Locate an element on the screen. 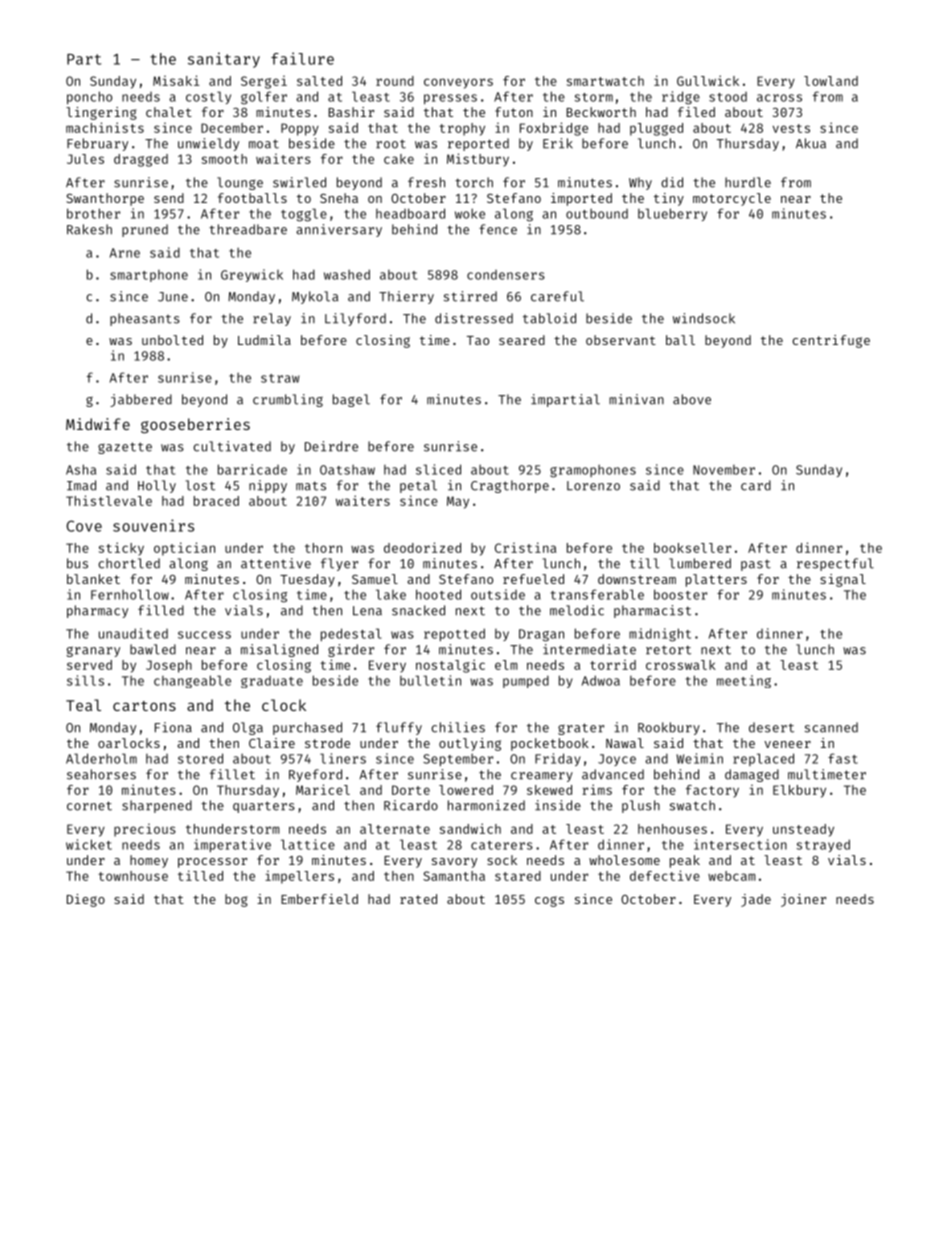 Image resolution: width=952 pixels, height=1233 pixels. Rookbury is located at coordinates (669, 728).
